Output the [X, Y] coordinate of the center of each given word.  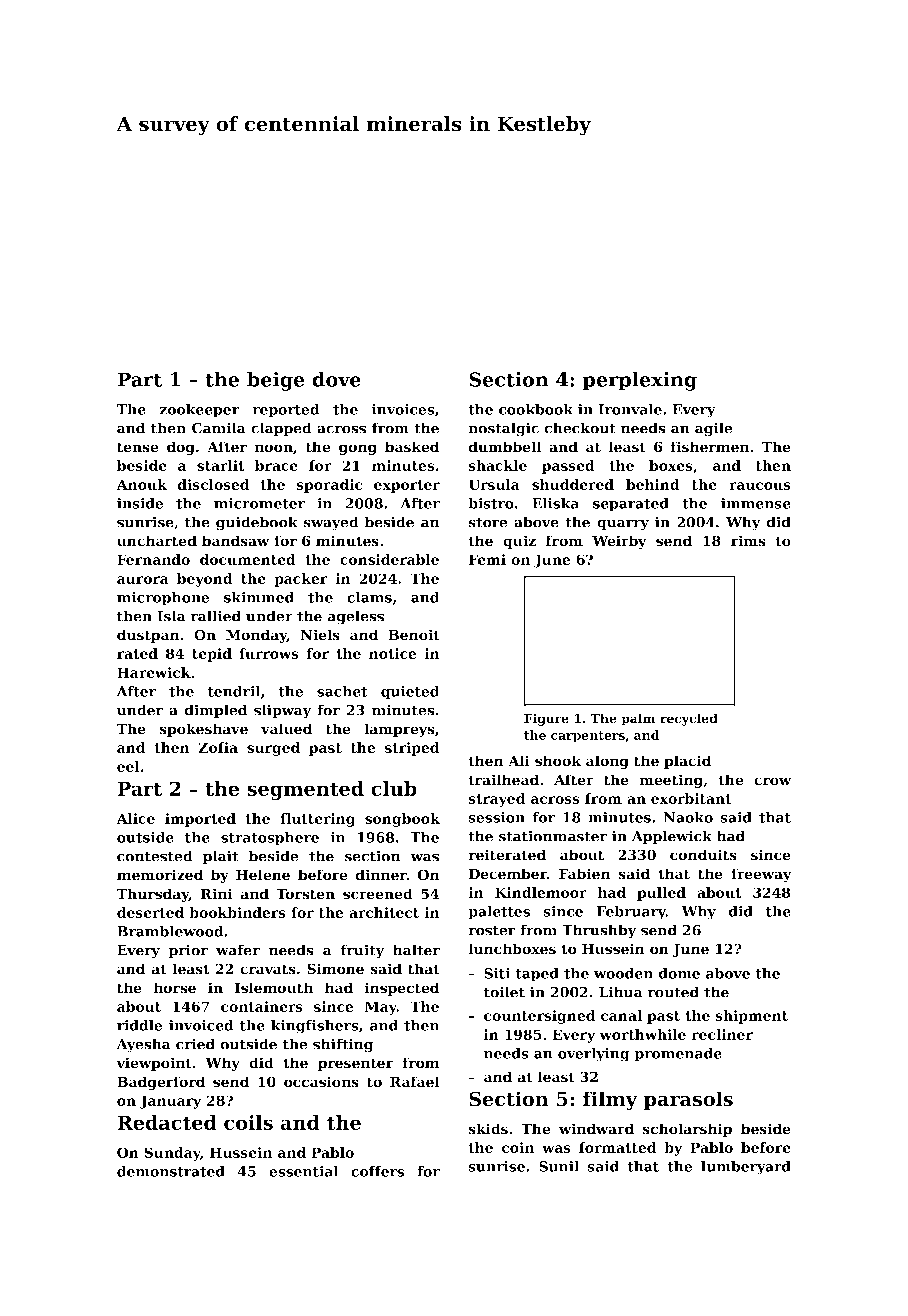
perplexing [640, 381]
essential [303, 1171]
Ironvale [630, 409]
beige [276, 381]
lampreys [399, 730]
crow [772, 781]
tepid [212, 655]
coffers [377, 1171]
